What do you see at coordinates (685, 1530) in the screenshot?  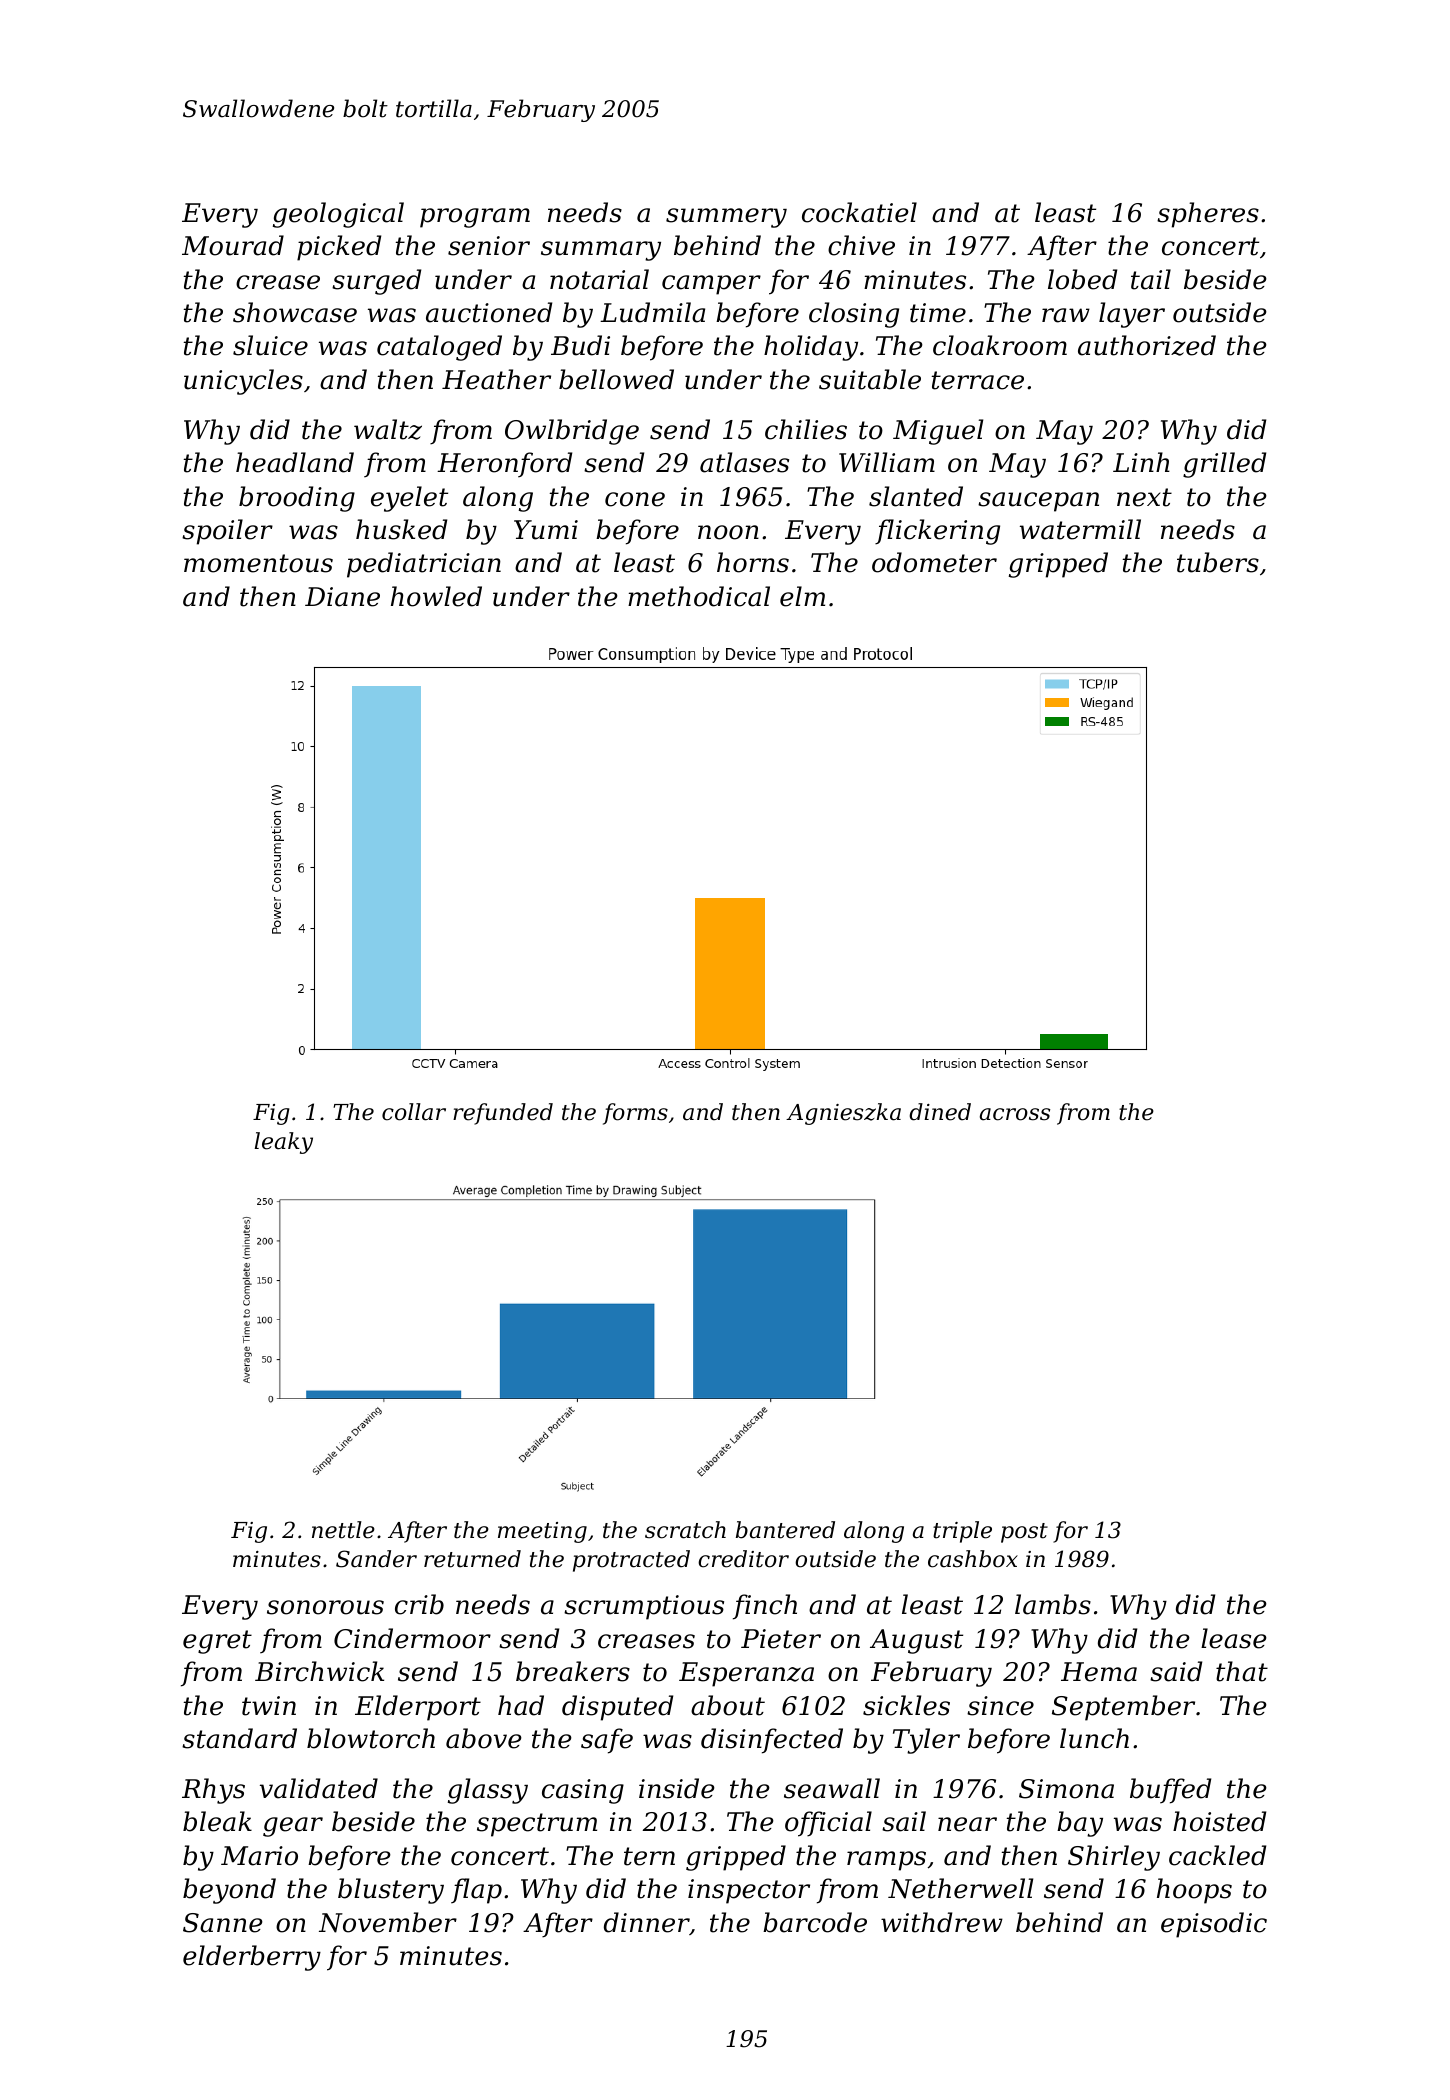 I see `scratch` at bounding box center [685, 1530].
